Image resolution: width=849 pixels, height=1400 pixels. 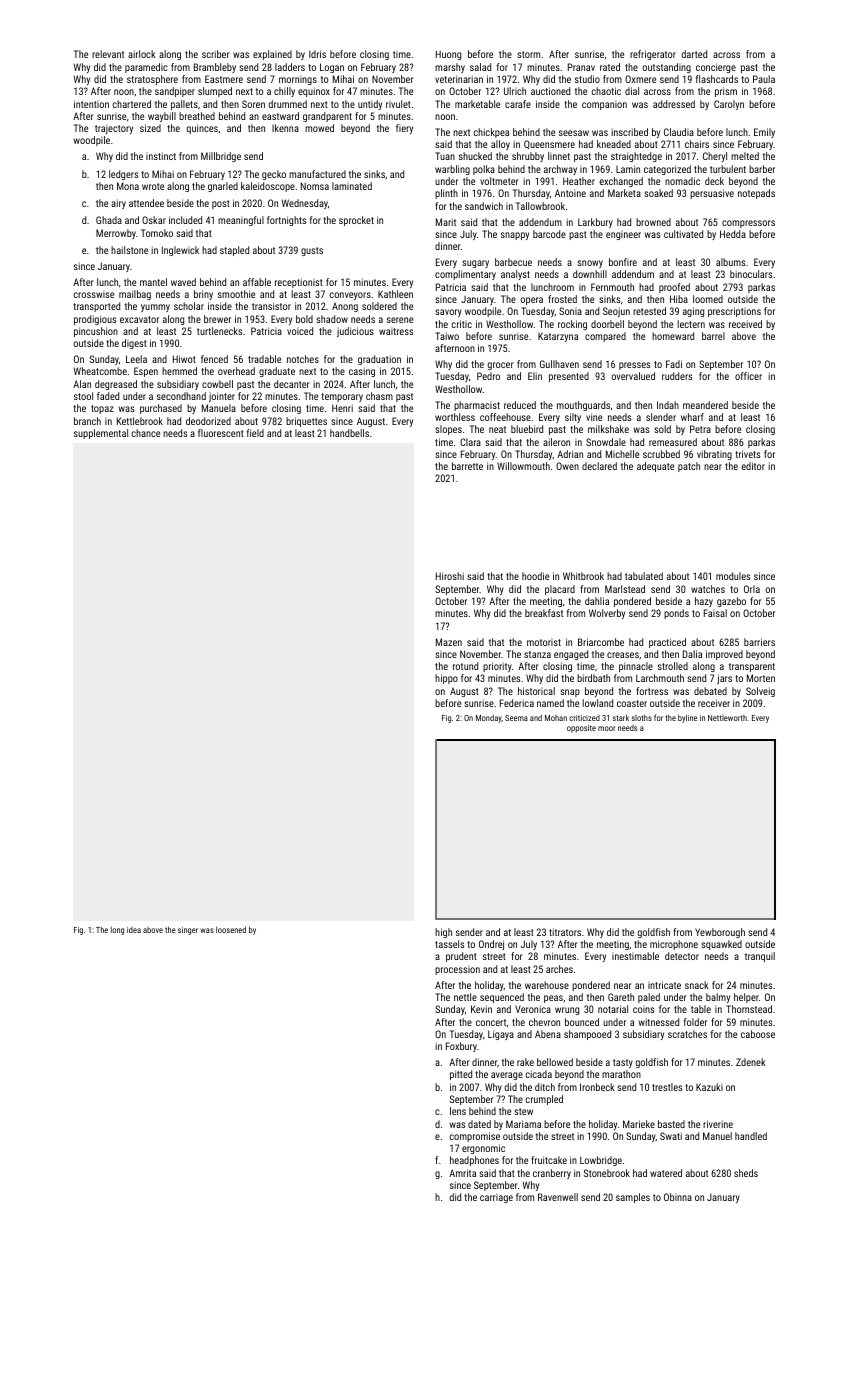 What do you see at coordinates (597, 703) in the image?
I see `lowland` at bounding box center [597, 703].
